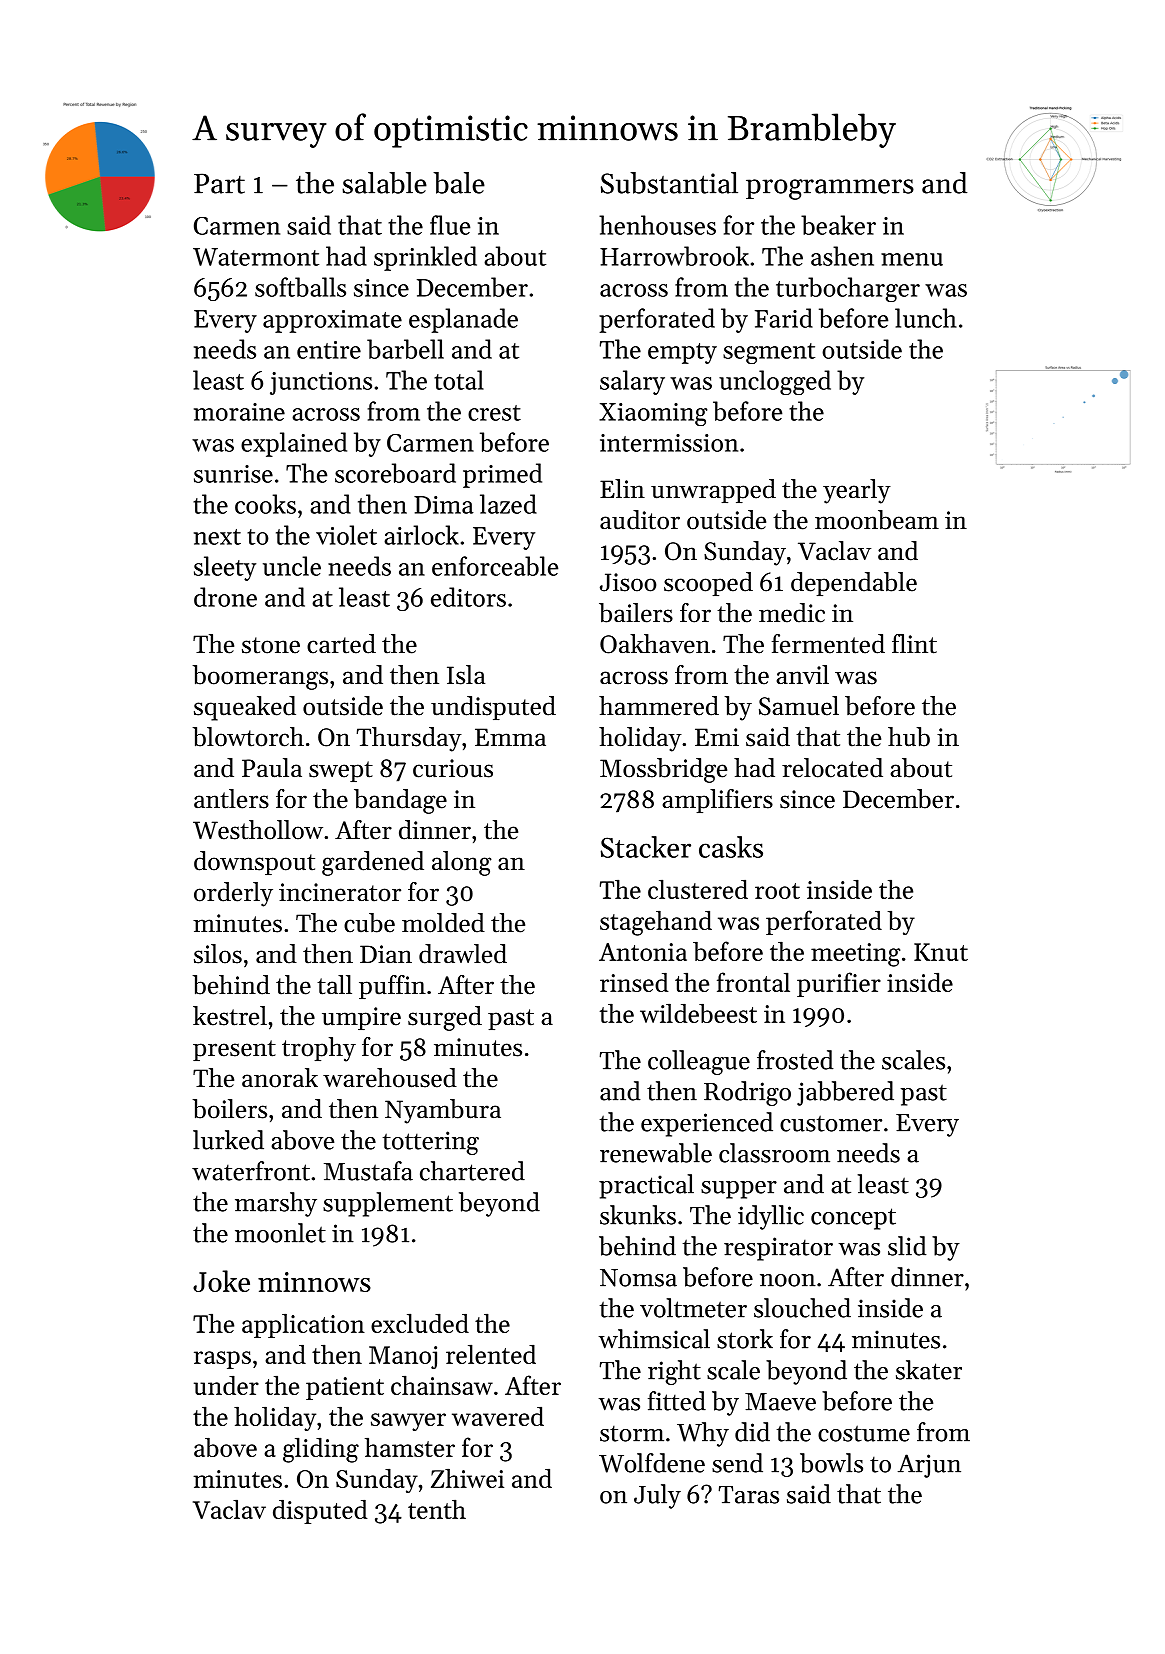 The image size is (1165, 1654). I want to click on Substantial, so click(669, 183).
